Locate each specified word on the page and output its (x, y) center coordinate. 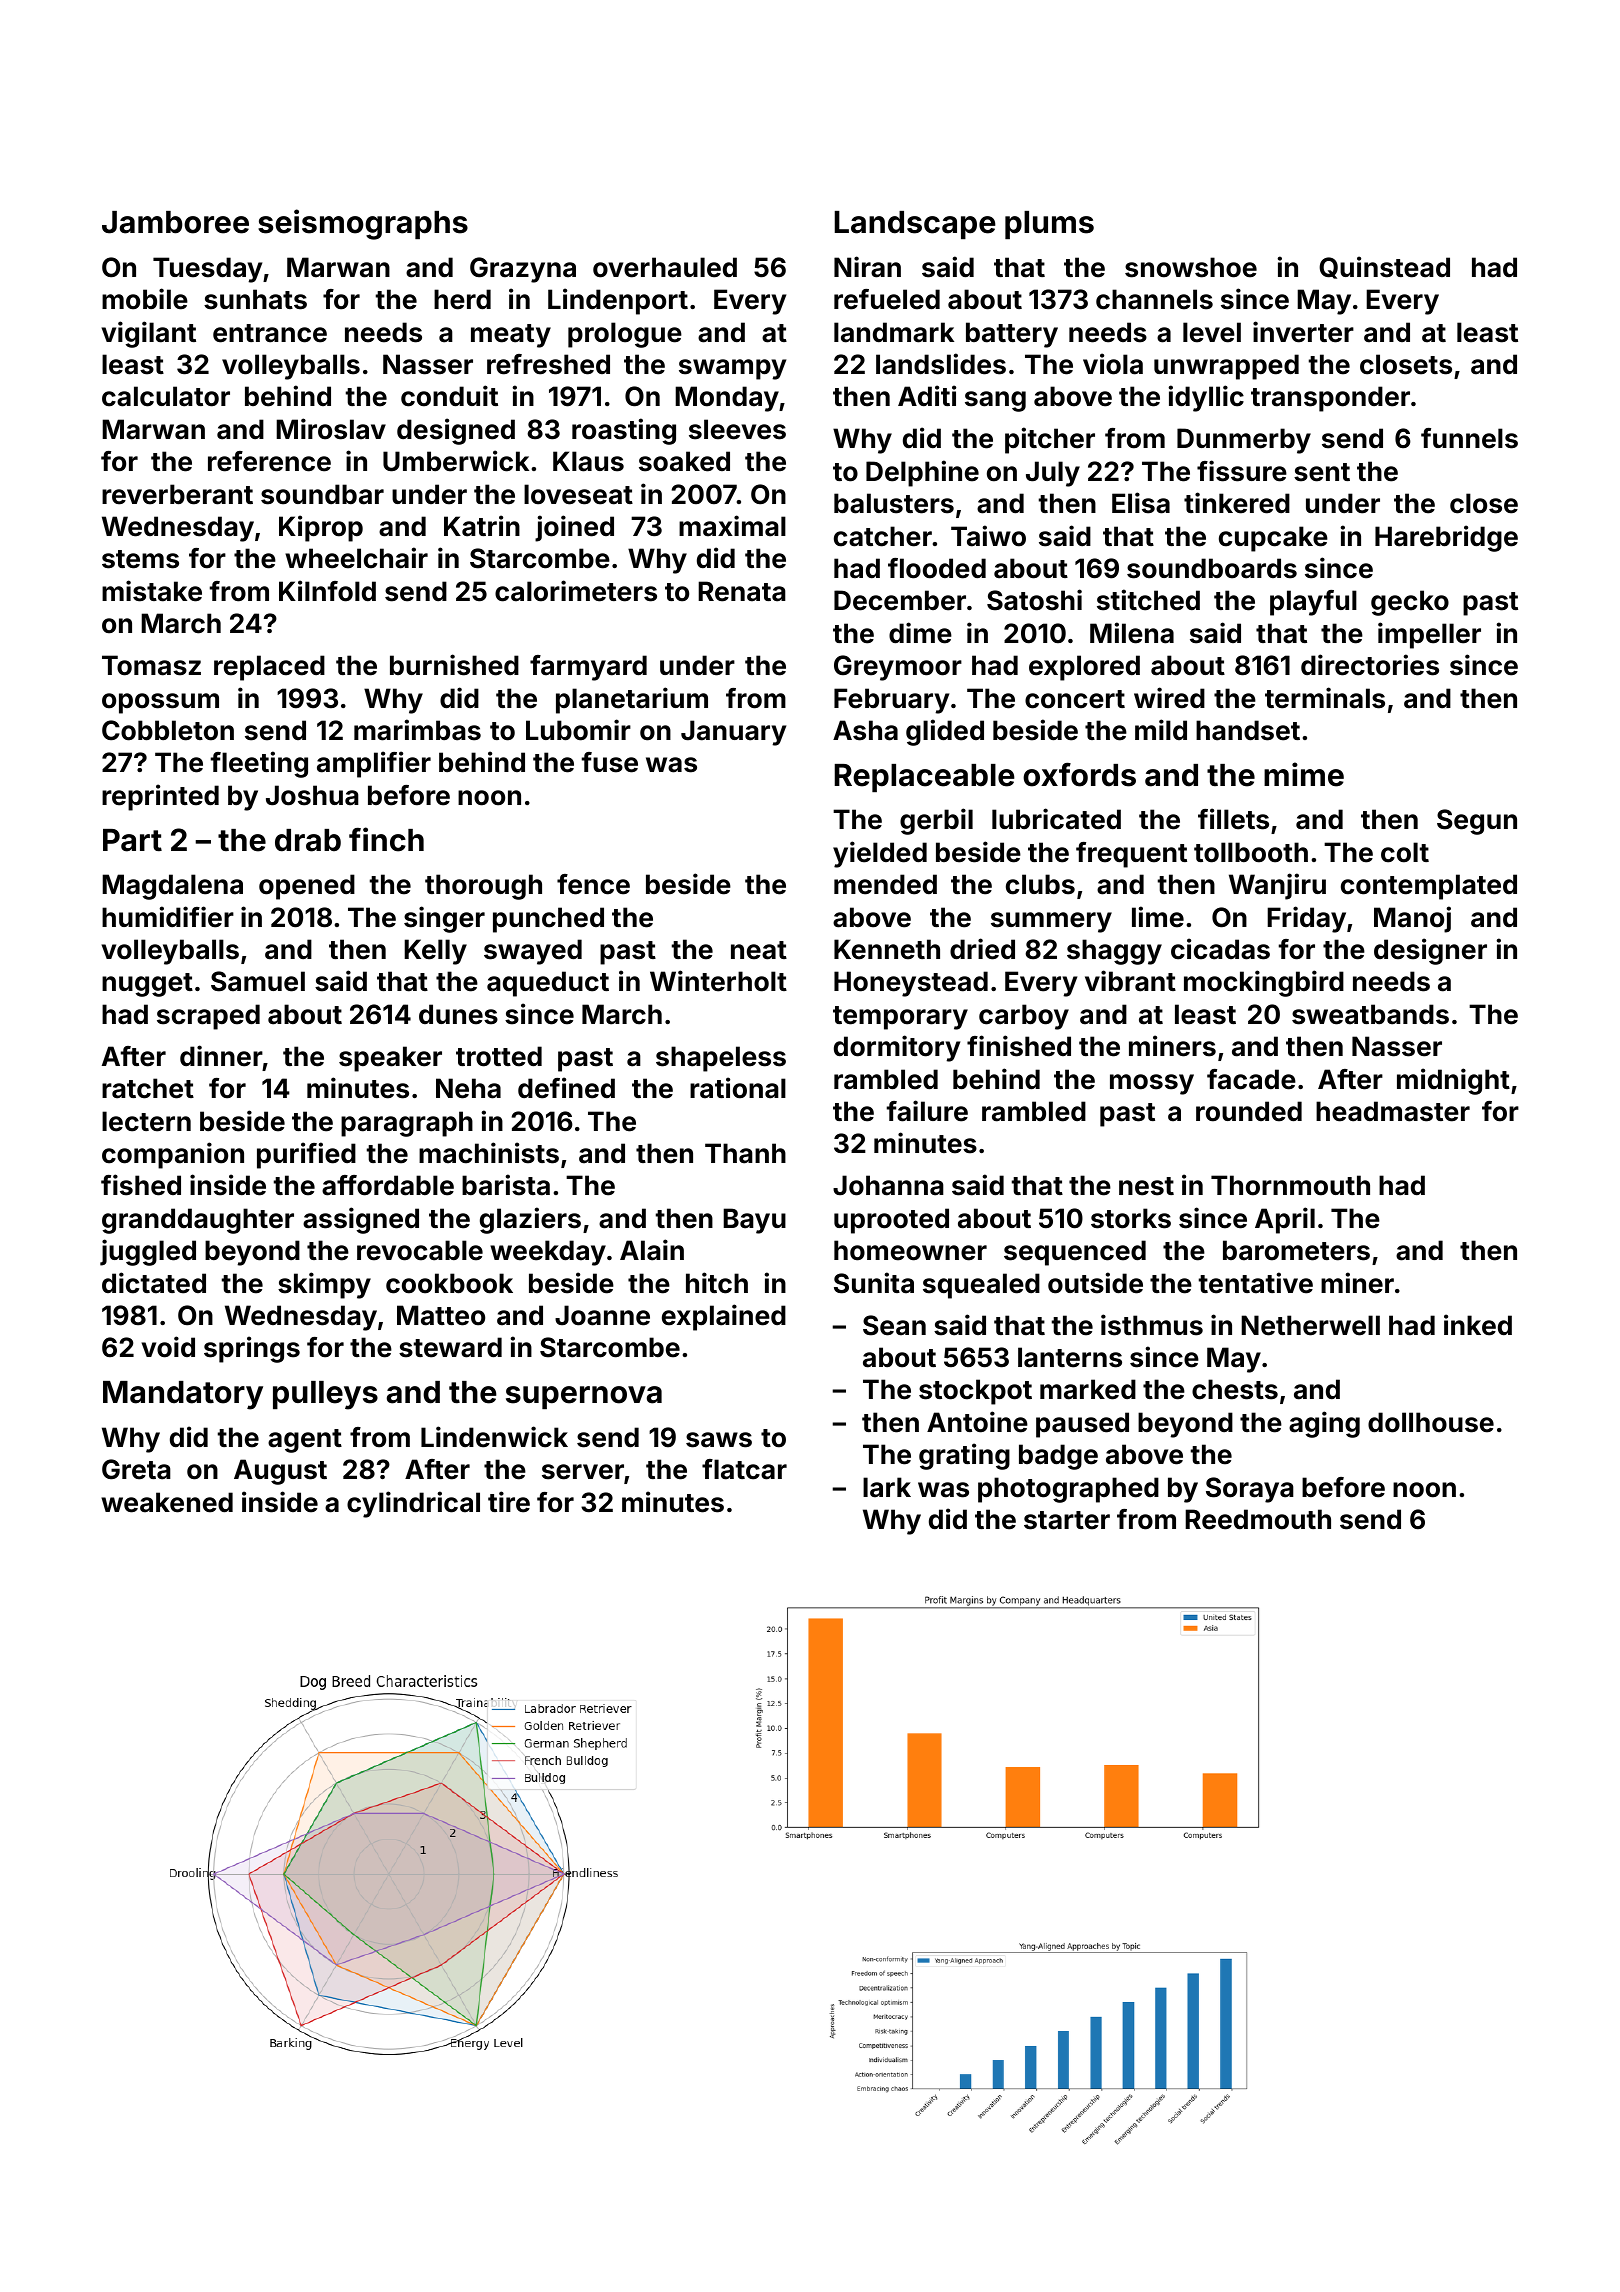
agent (305, 1441)
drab (308, 840)
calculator (166, 396)
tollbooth (1251, 852)
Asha (865, 730)
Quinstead (1384, 267)
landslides (941, 364)
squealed (981, 1286)
